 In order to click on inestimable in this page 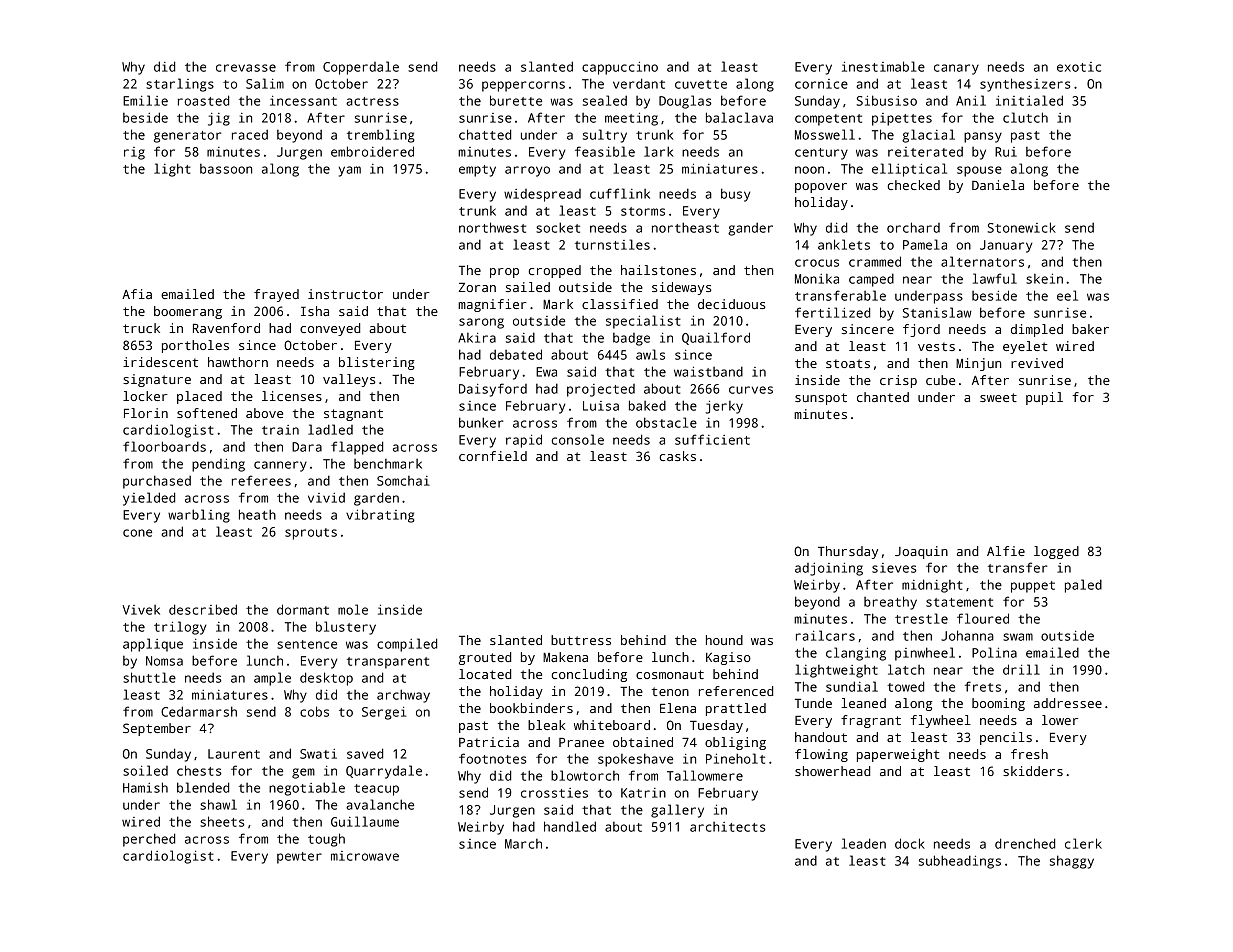, I will do `click(883, 66)`.
